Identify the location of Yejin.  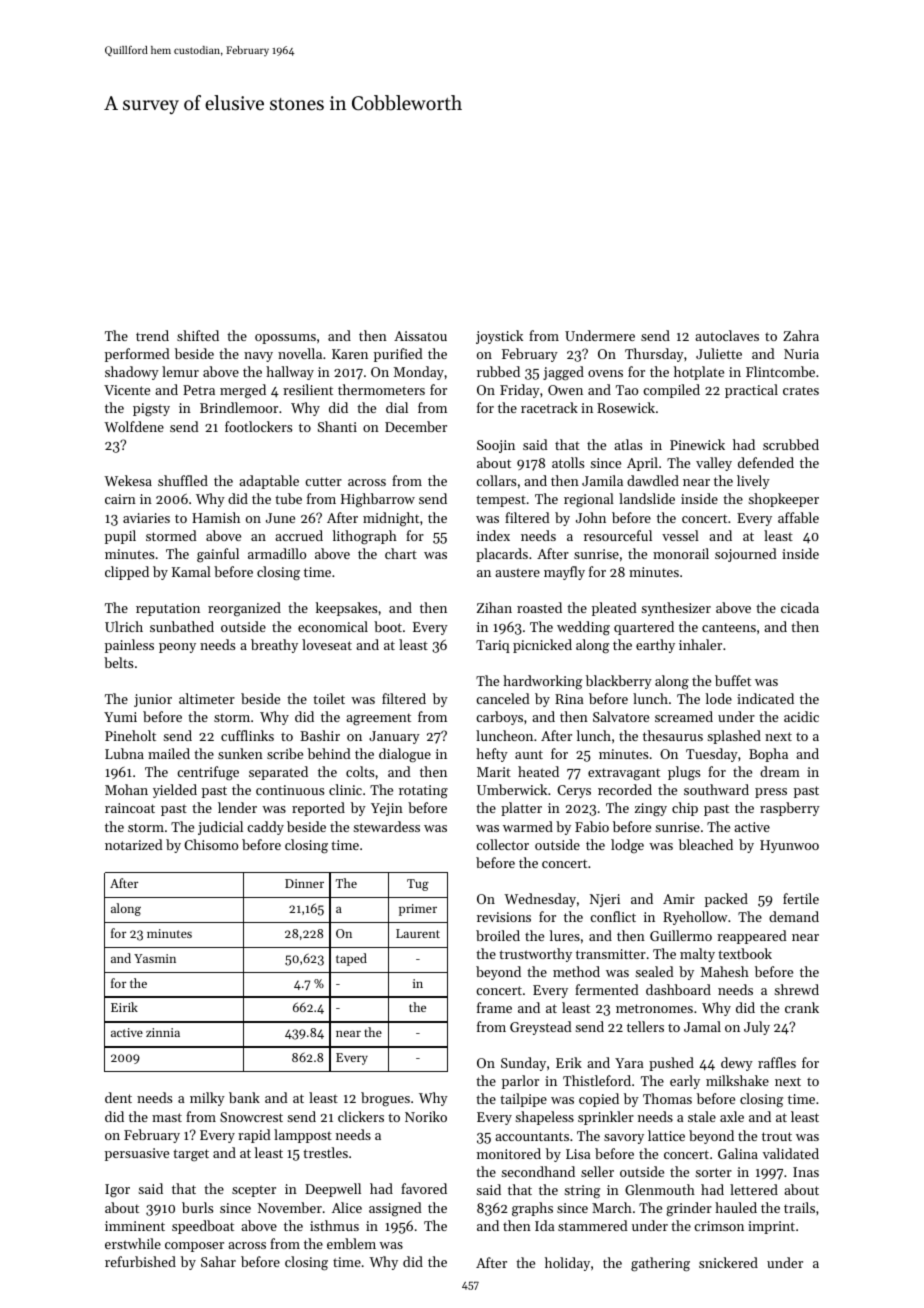
(387, 809).
